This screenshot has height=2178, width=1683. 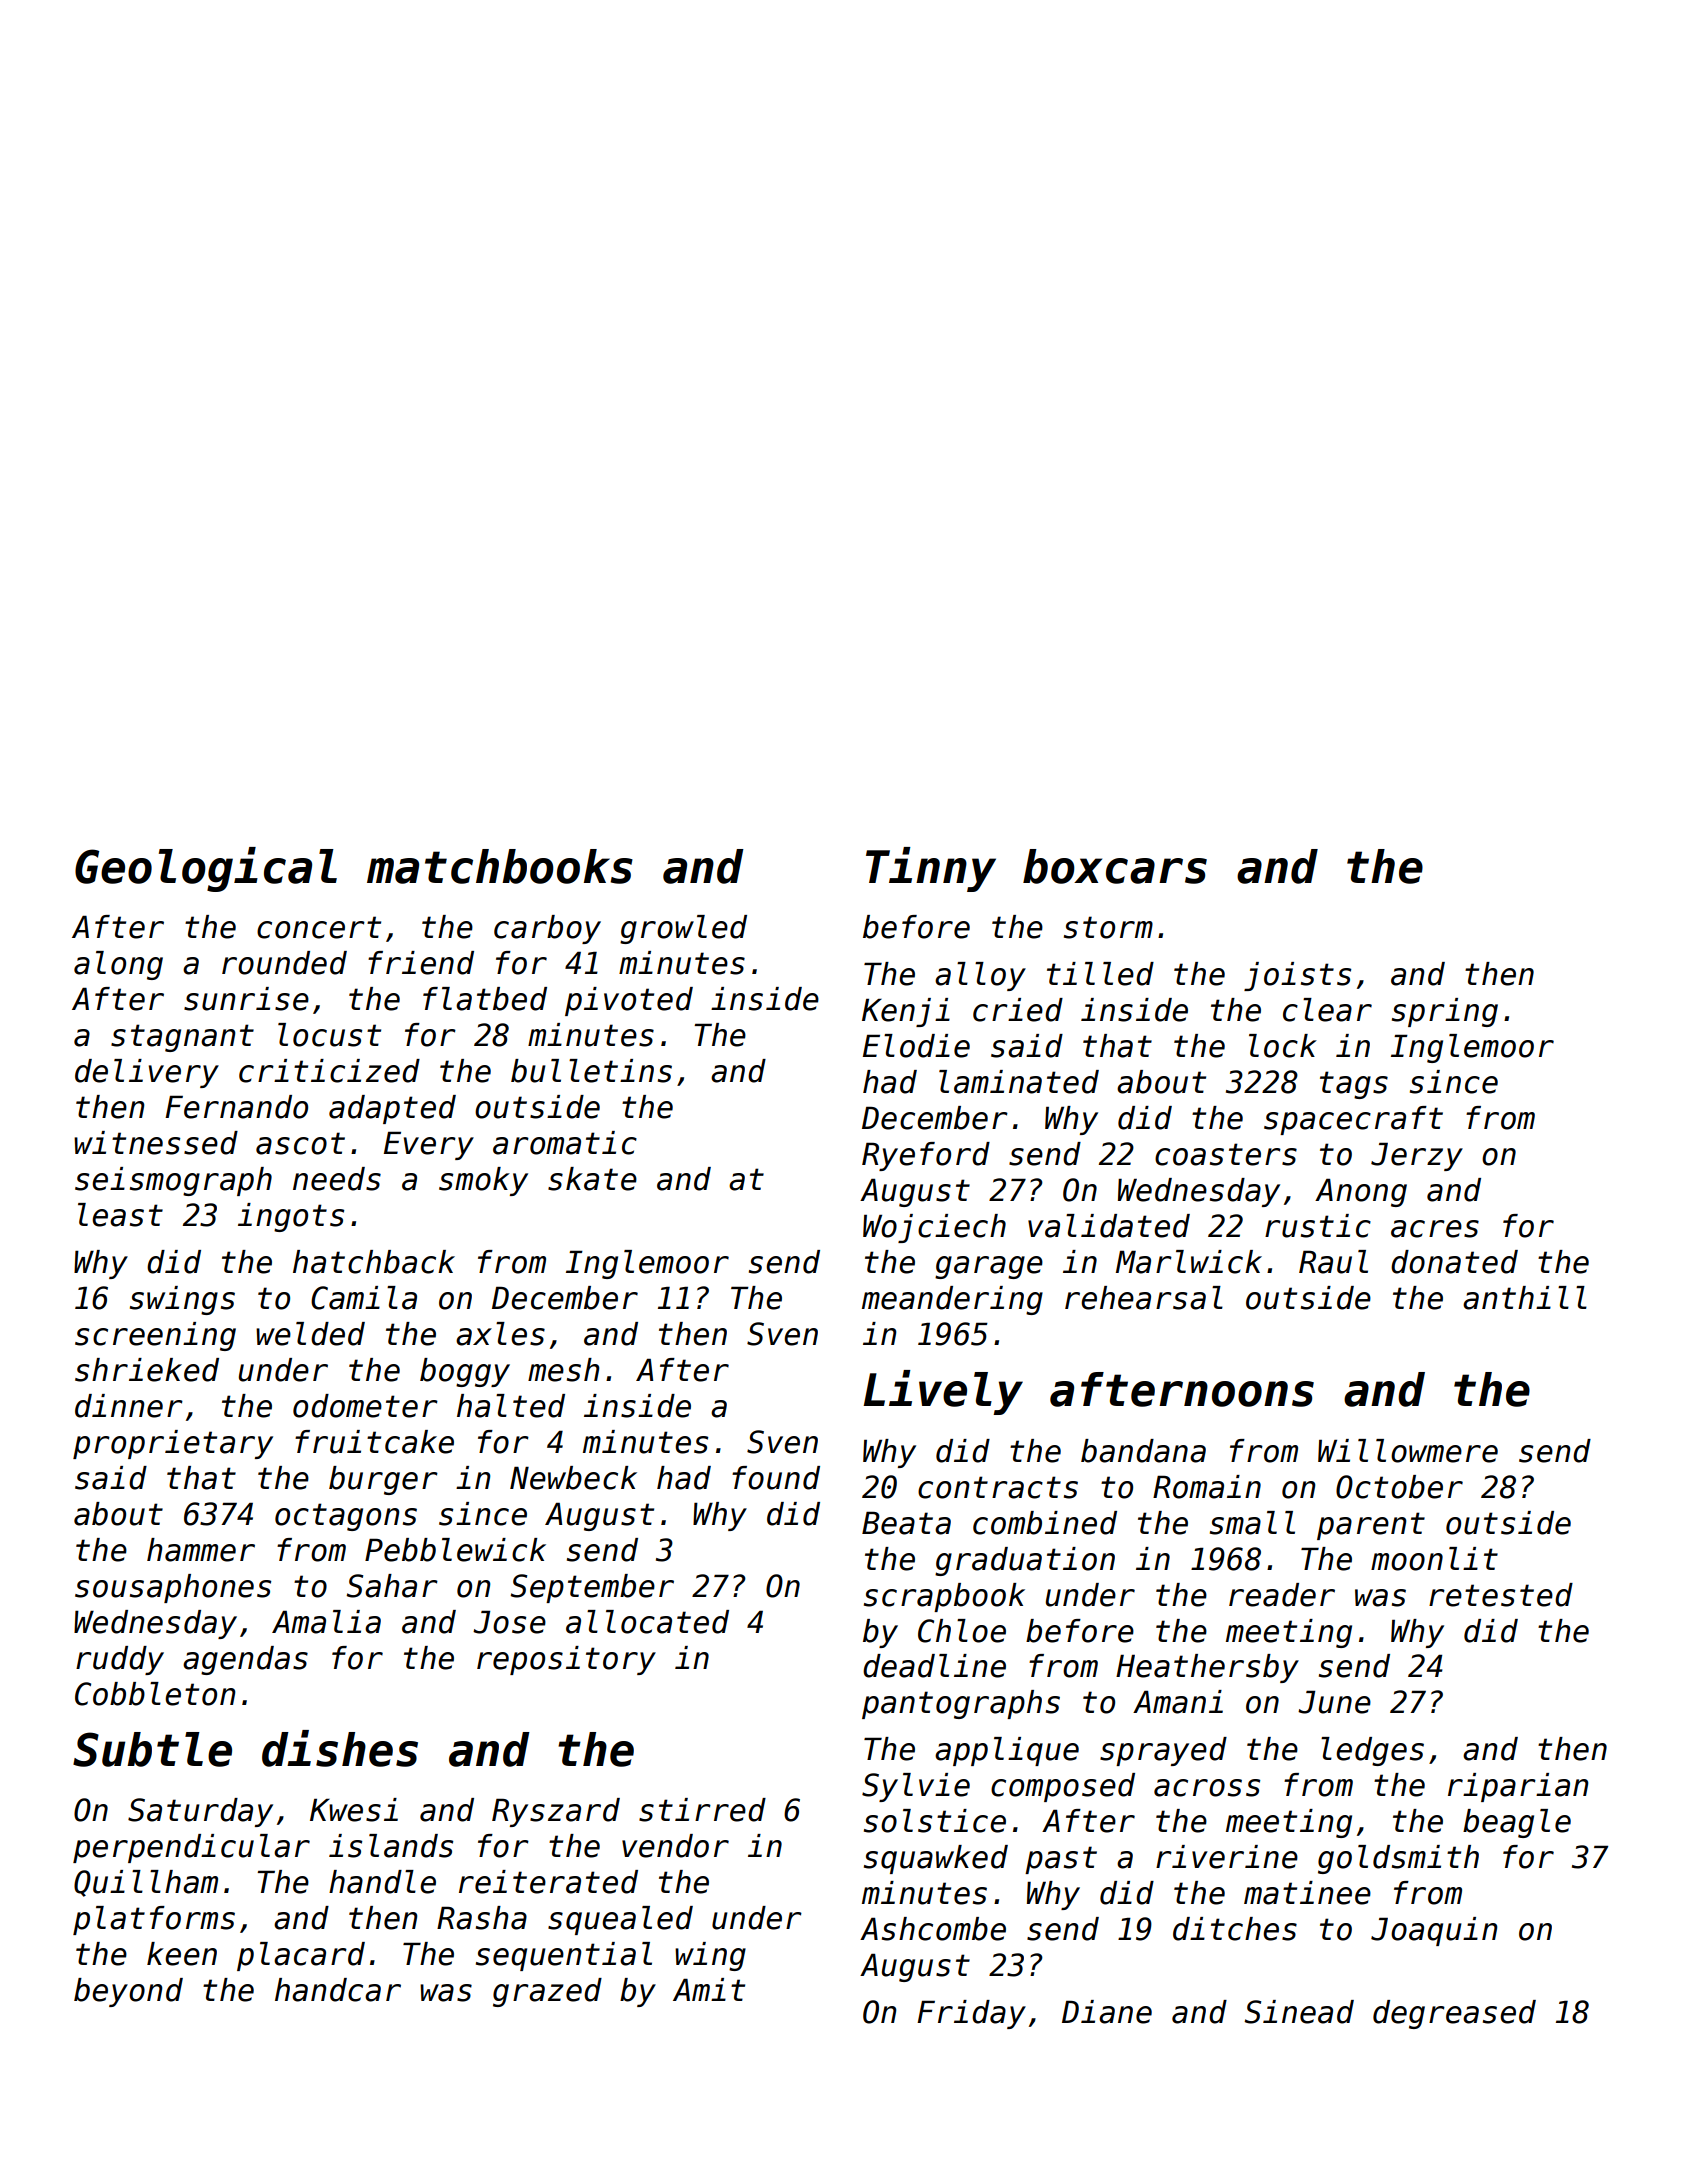 I want to click on riparian, so click(x=1518, y=1787).
